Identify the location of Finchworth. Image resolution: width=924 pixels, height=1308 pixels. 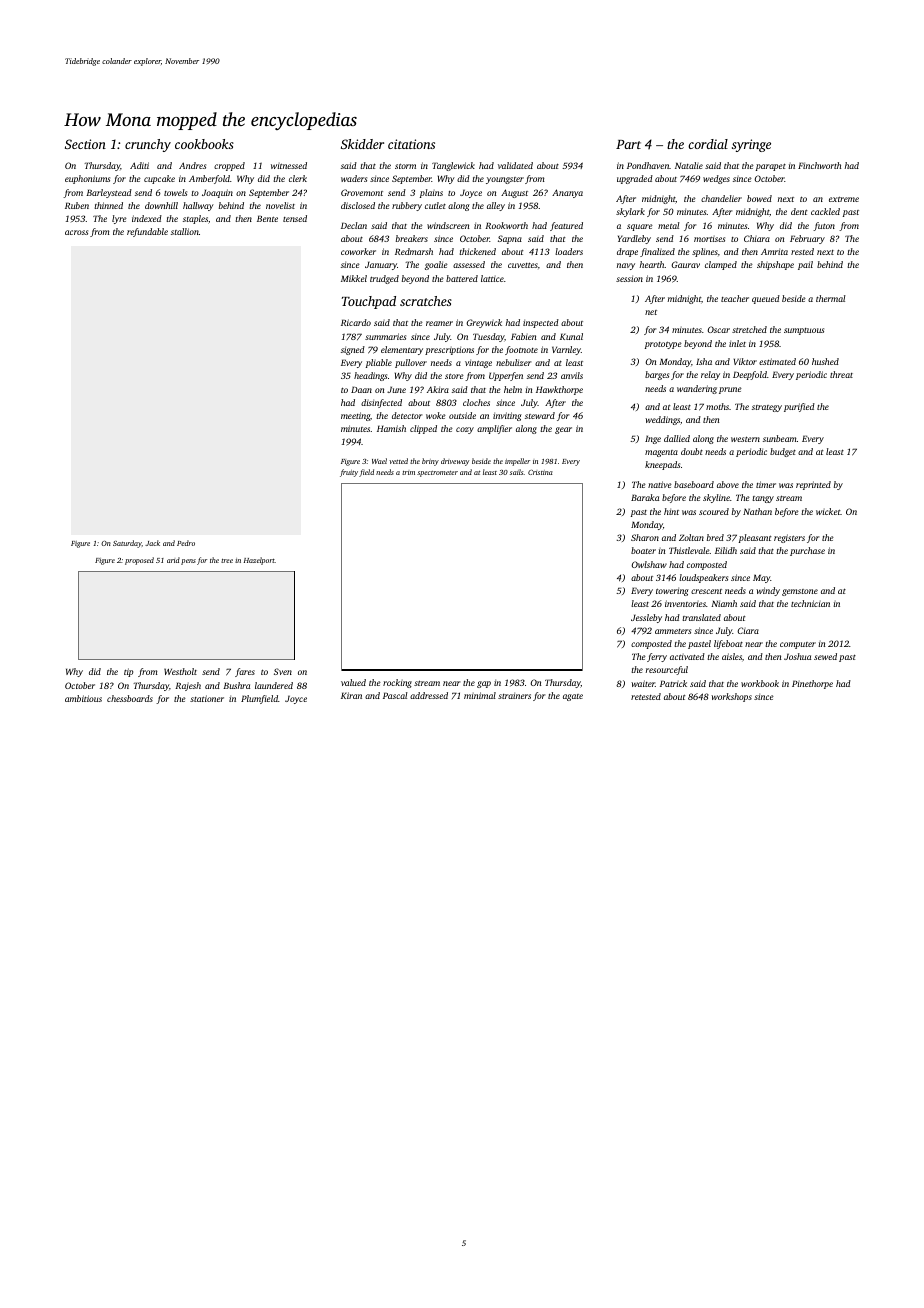
(819, 165).
